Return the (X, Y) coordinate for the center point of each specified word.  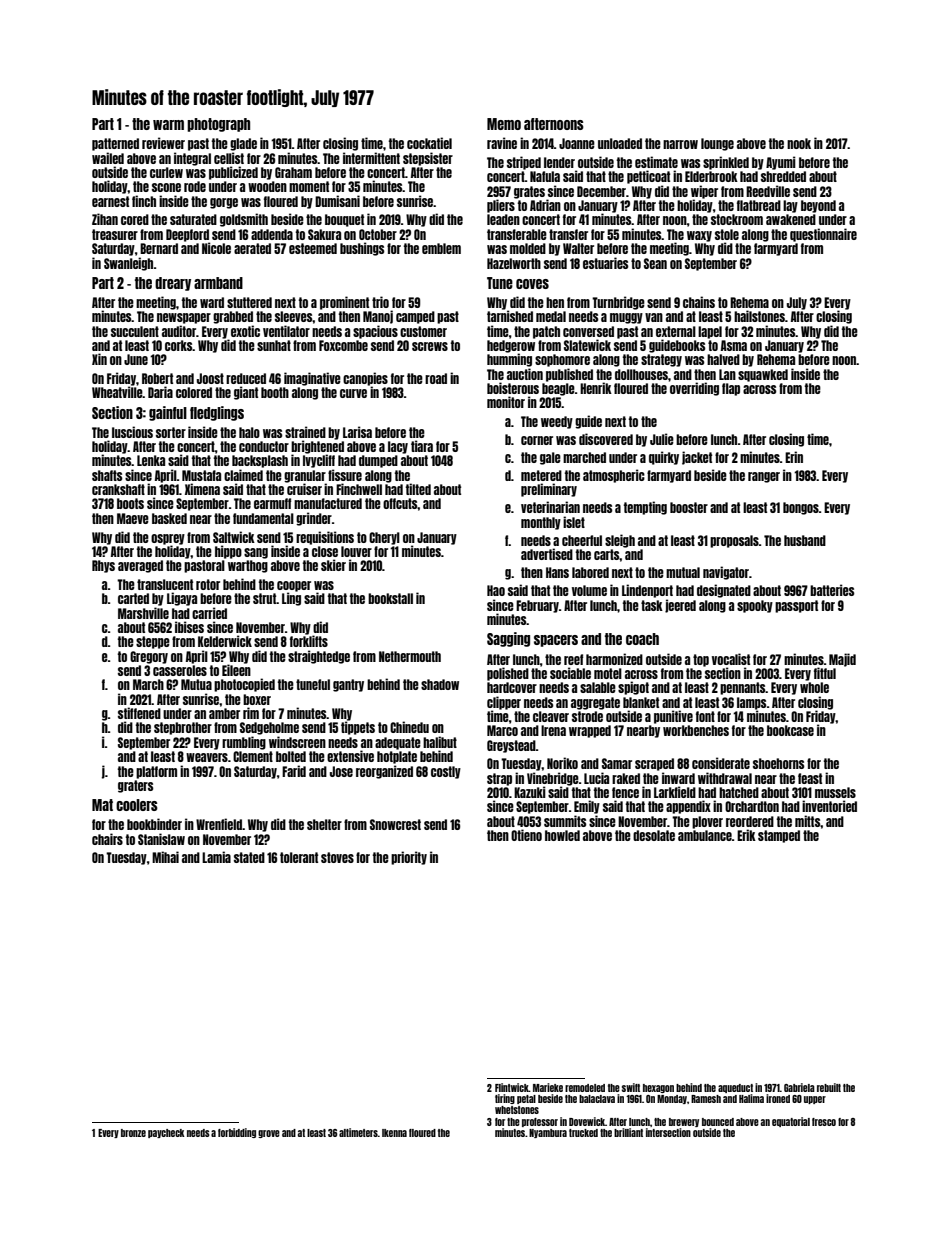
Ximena (202, 489)
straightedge (319, 657)
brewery (684, 1122)
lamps (752, 703)
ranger (764, 477)
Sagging (508, 639)
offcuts (400, 503)
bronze (133, 1133)
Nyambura (548, 1133)
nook (799, 143)
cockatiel (429, 143)
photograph (218, 125)
